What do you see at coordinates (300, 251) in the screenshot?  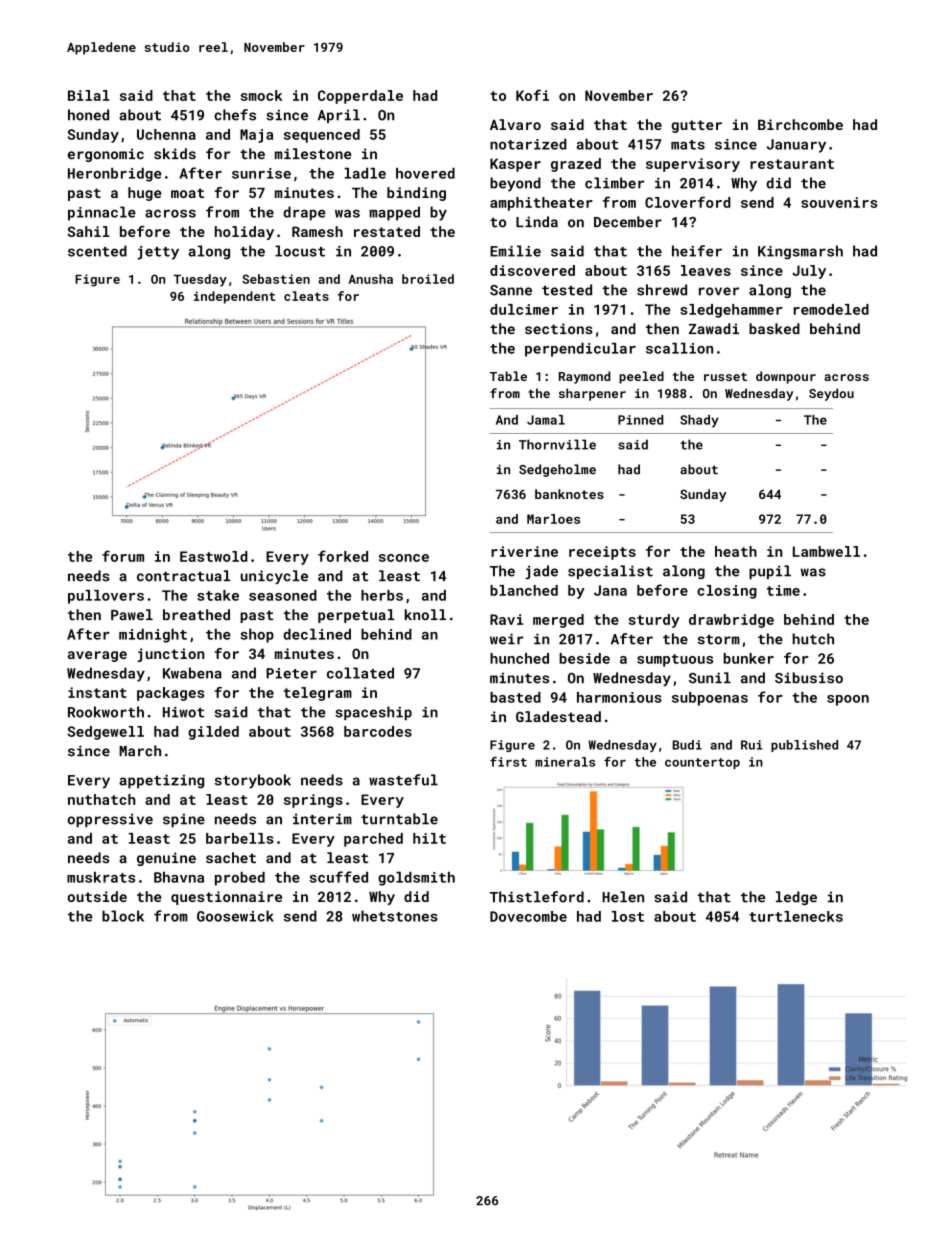 I see `locust` at bounding box center [300, 251].
